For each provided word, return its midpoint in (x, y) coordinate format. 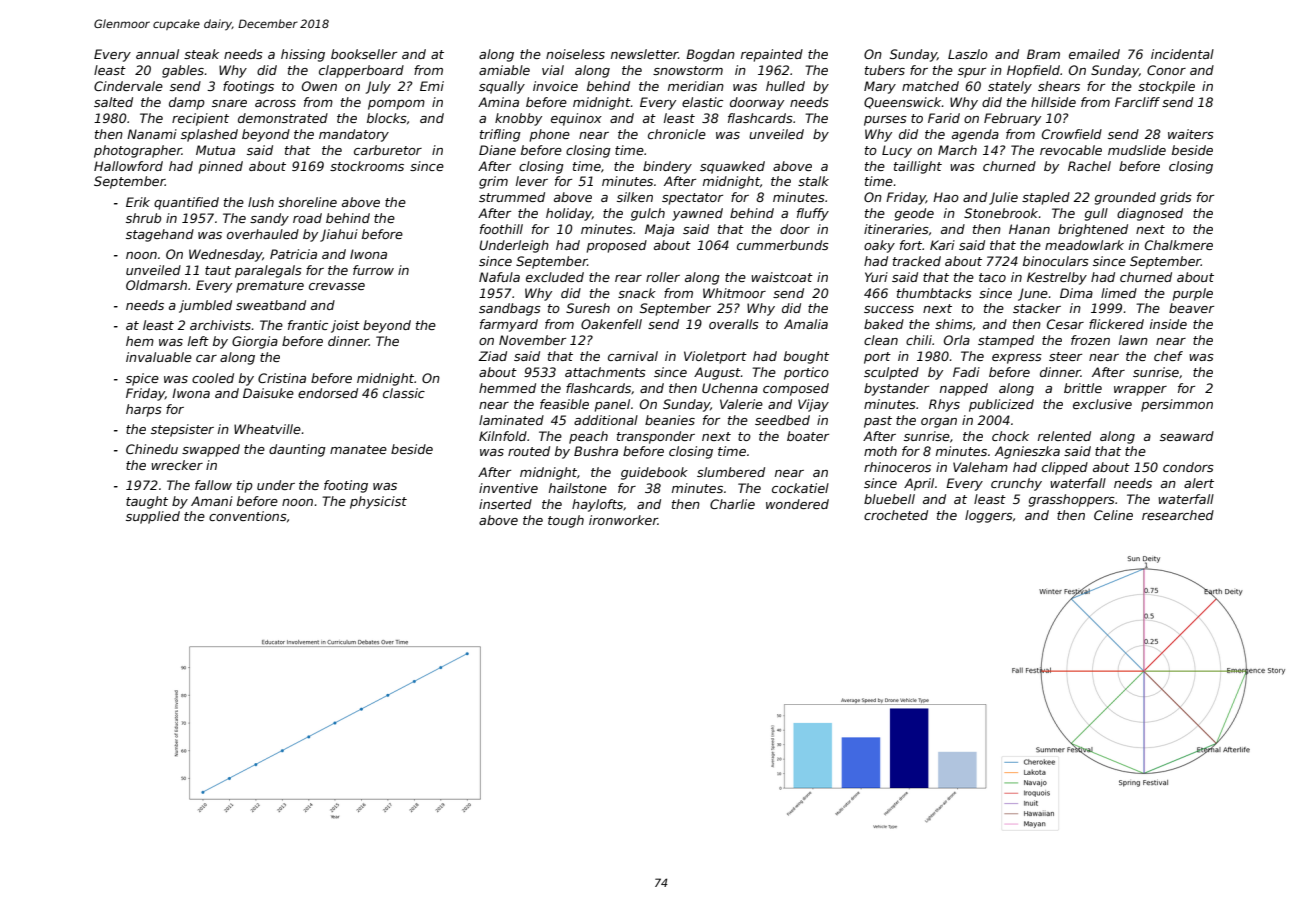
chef (1168, 356)
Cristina (282, 378)
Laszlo (968, 54)
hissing (303, 55)
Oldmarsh (156, 285)
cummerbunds (783, 245)
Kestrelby (1057, 278)
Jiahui (339, 235)
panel (612, 405)
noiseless (575, 54)
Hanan (1029, 229)
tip (245, 486)
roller (663, 277)
